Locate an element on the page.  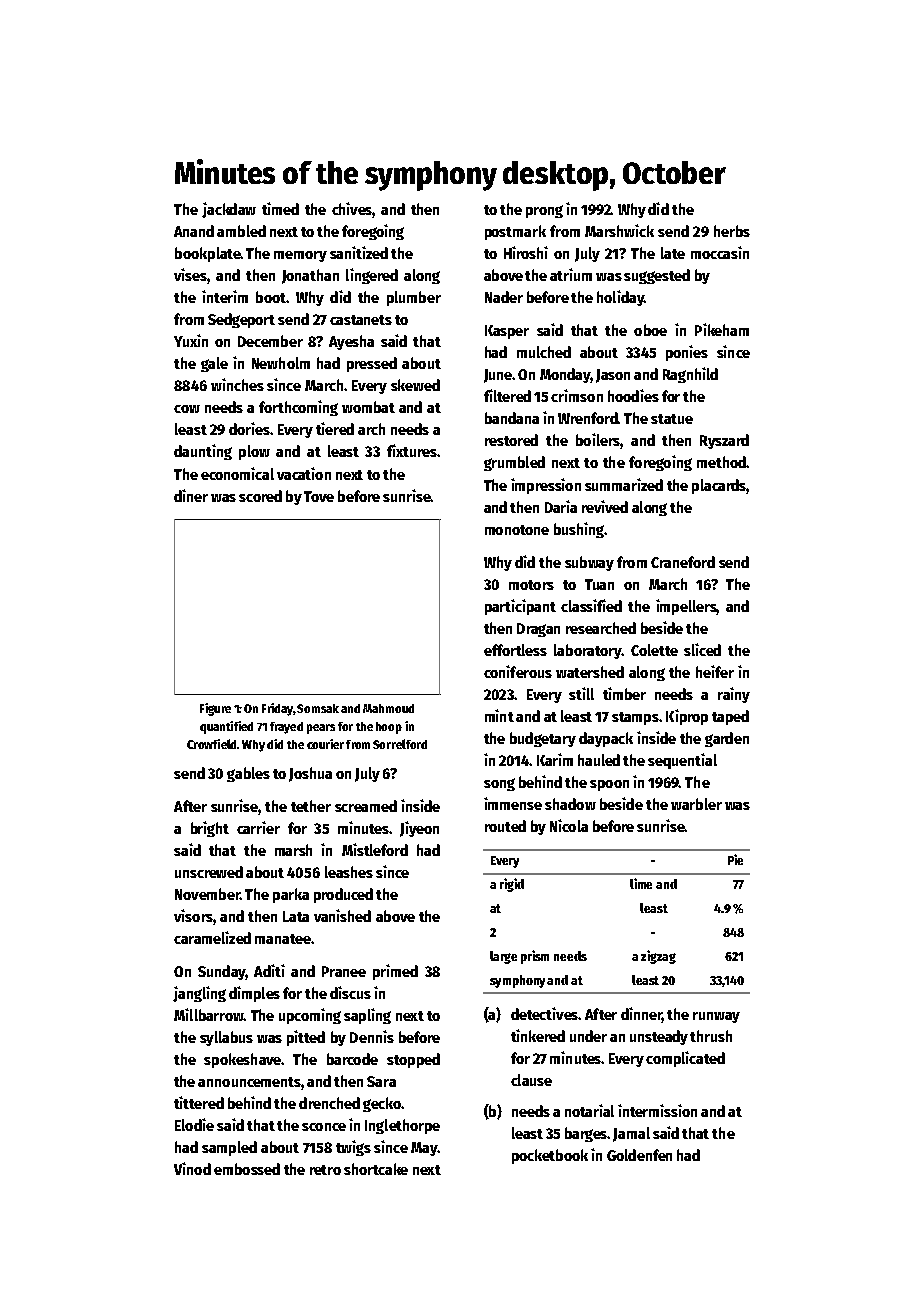
runway is located at coordinates (716, 1017).
